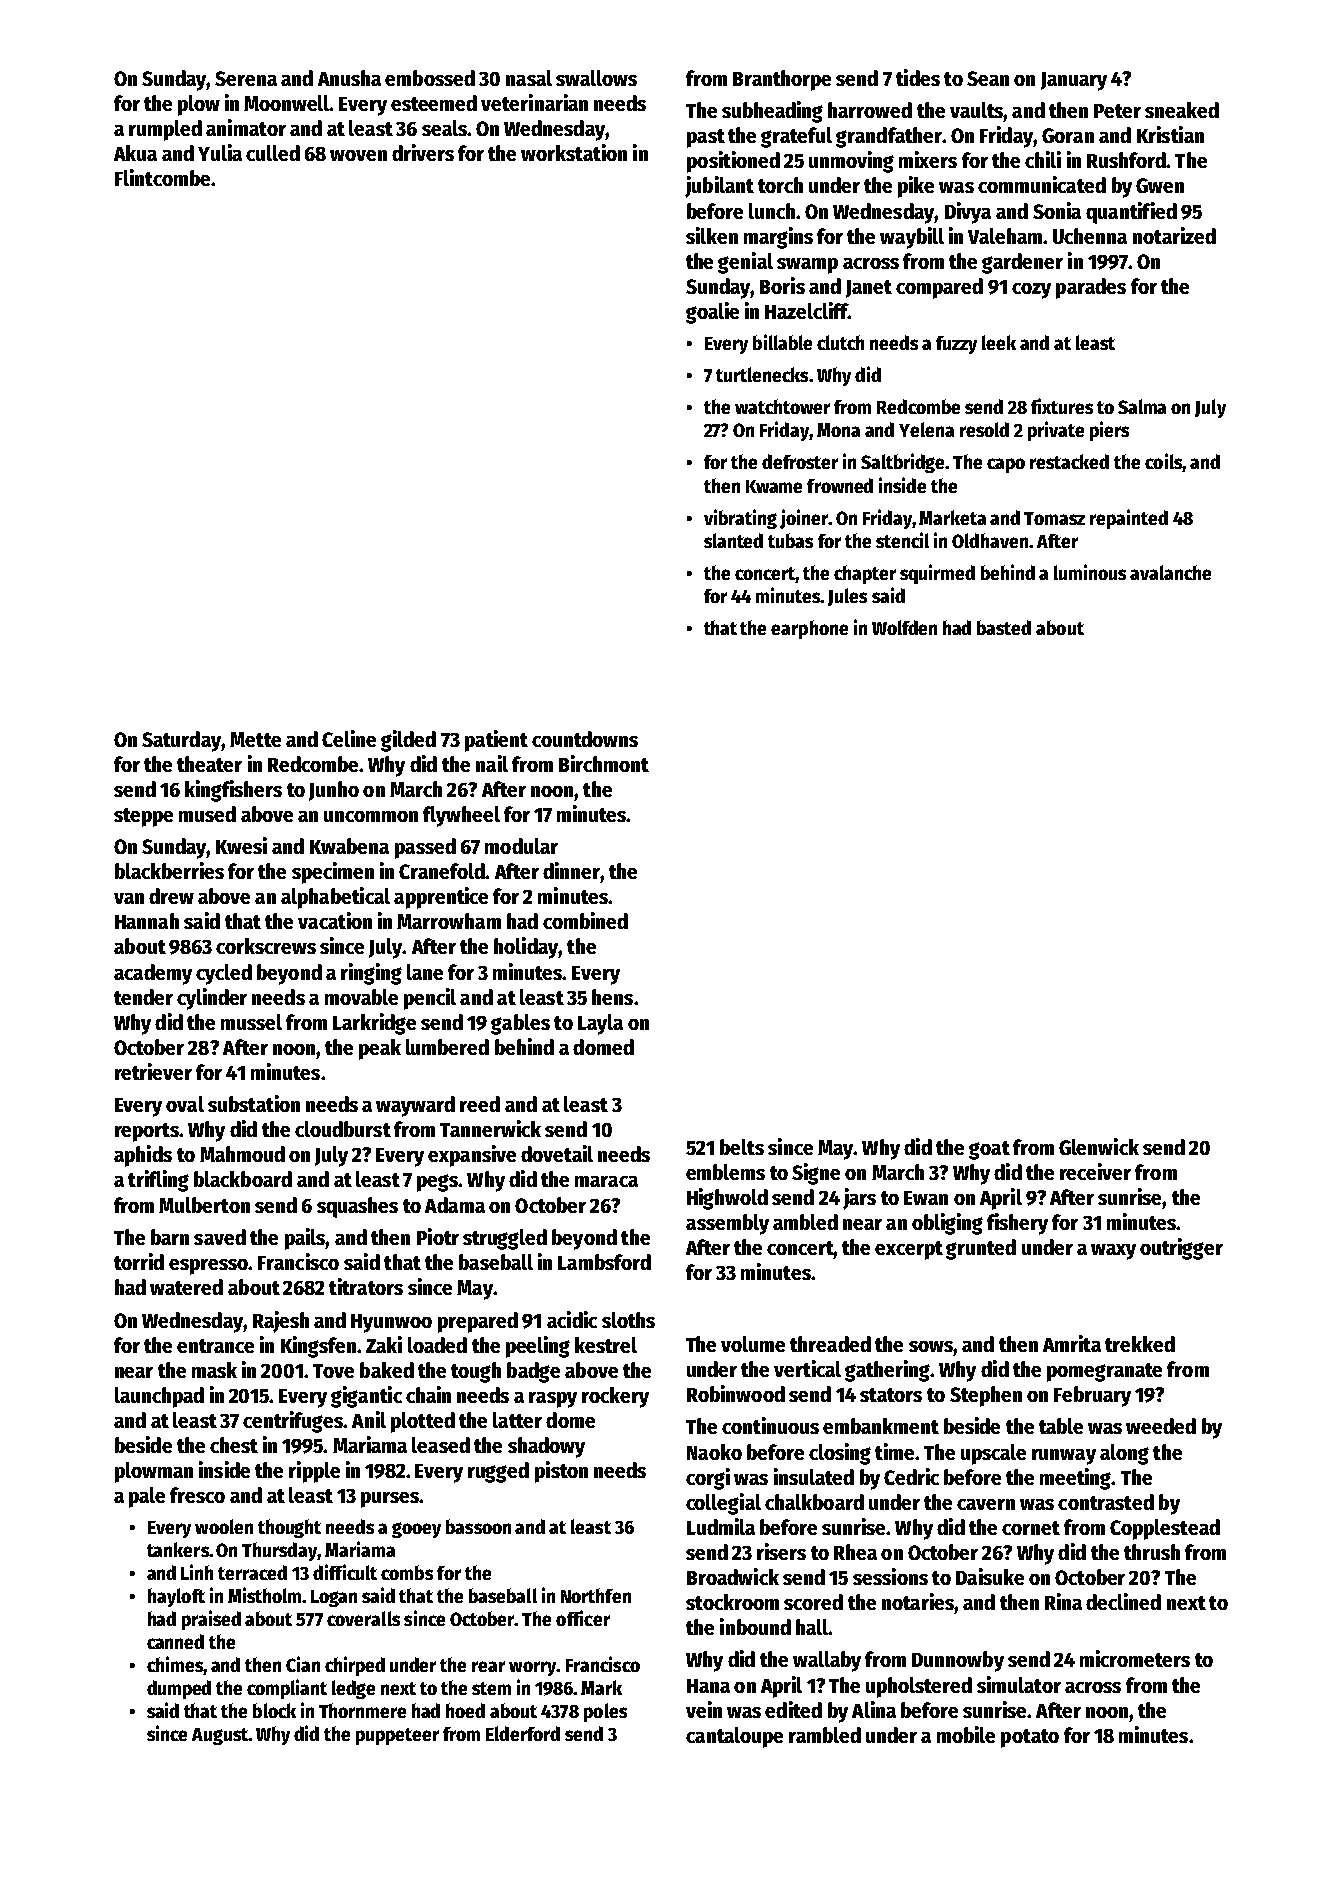 Image resolution: width=1343 pixels, height=1900 pixels. Describe the element at coordinates (430, 78) in the screenshot. I see `embossed` at that location.
